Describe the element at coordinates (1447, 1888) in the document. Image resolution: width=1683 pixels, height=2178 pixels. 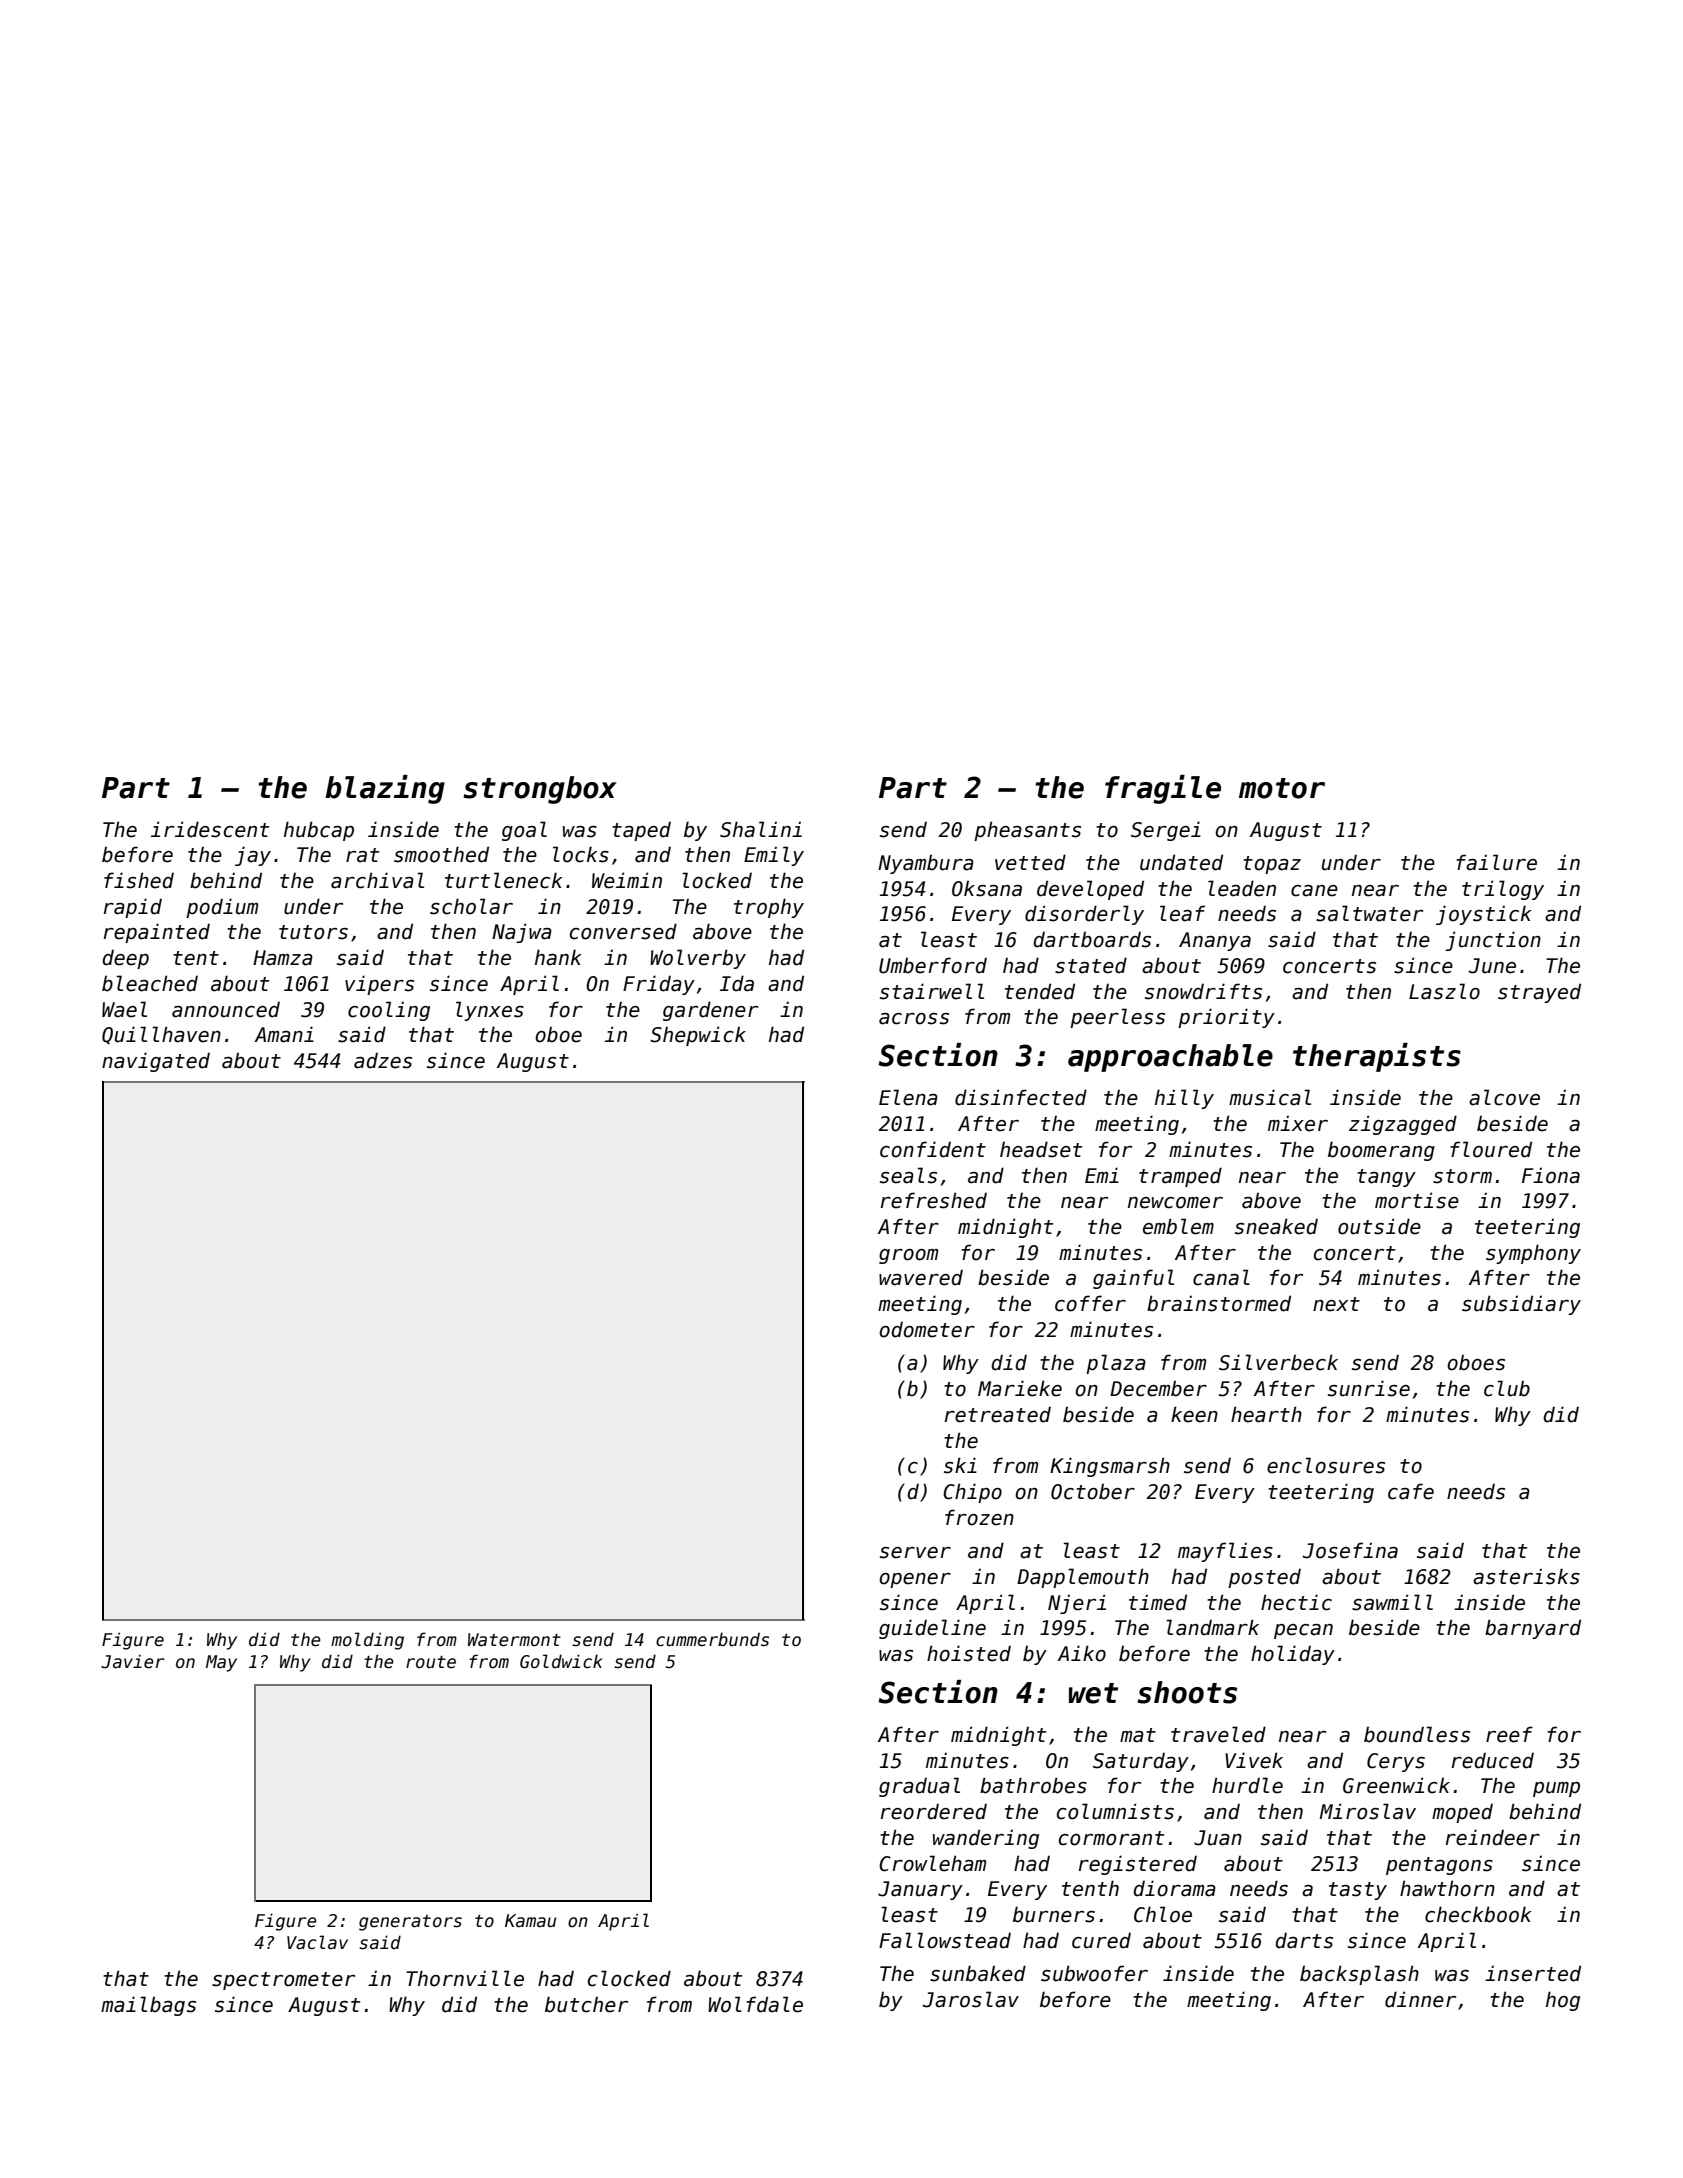
I see `hawthorn` at that location.
